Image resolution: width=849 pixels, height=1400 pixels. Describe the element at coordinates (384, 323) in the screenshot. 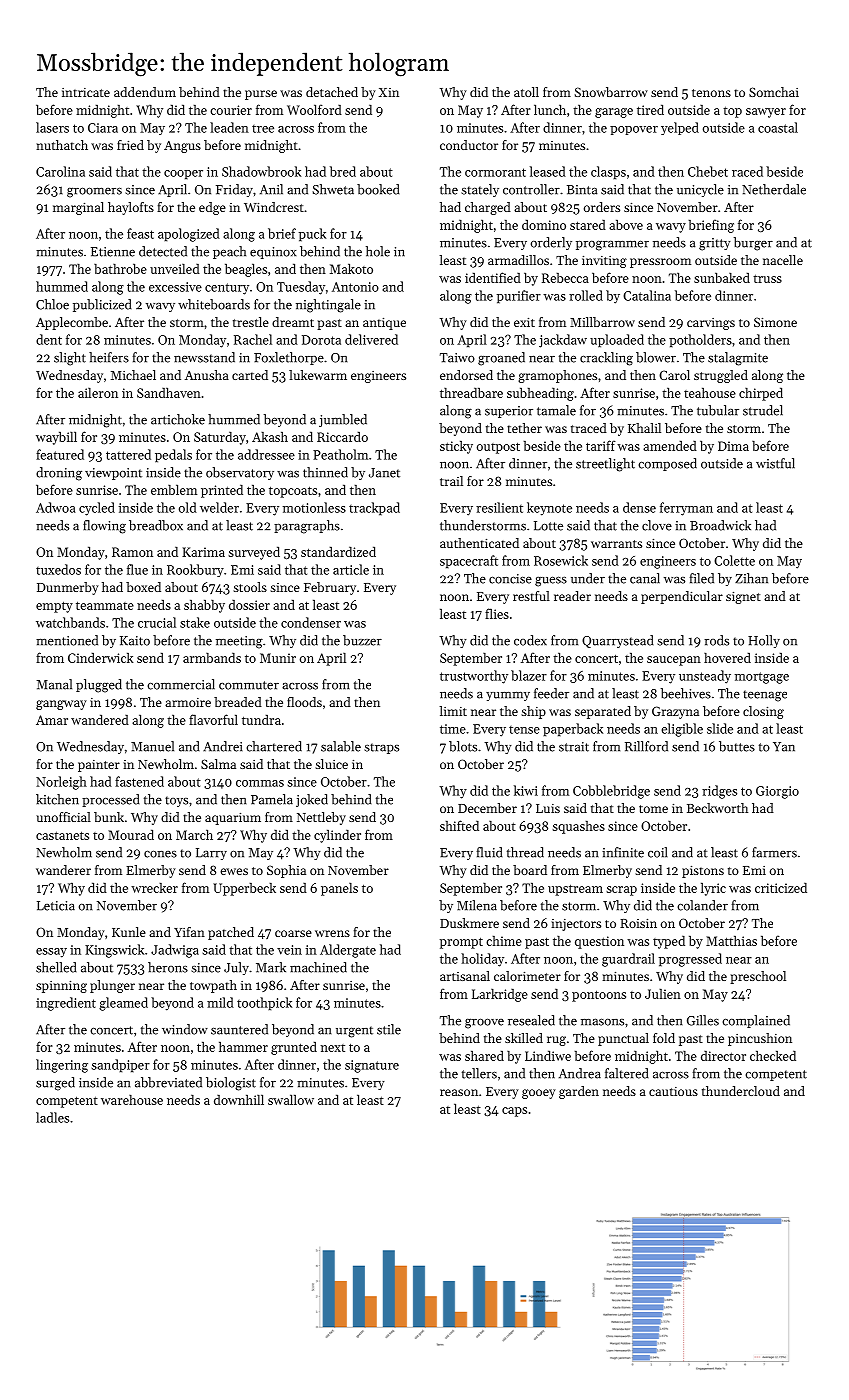

I see `antique` at that location.
